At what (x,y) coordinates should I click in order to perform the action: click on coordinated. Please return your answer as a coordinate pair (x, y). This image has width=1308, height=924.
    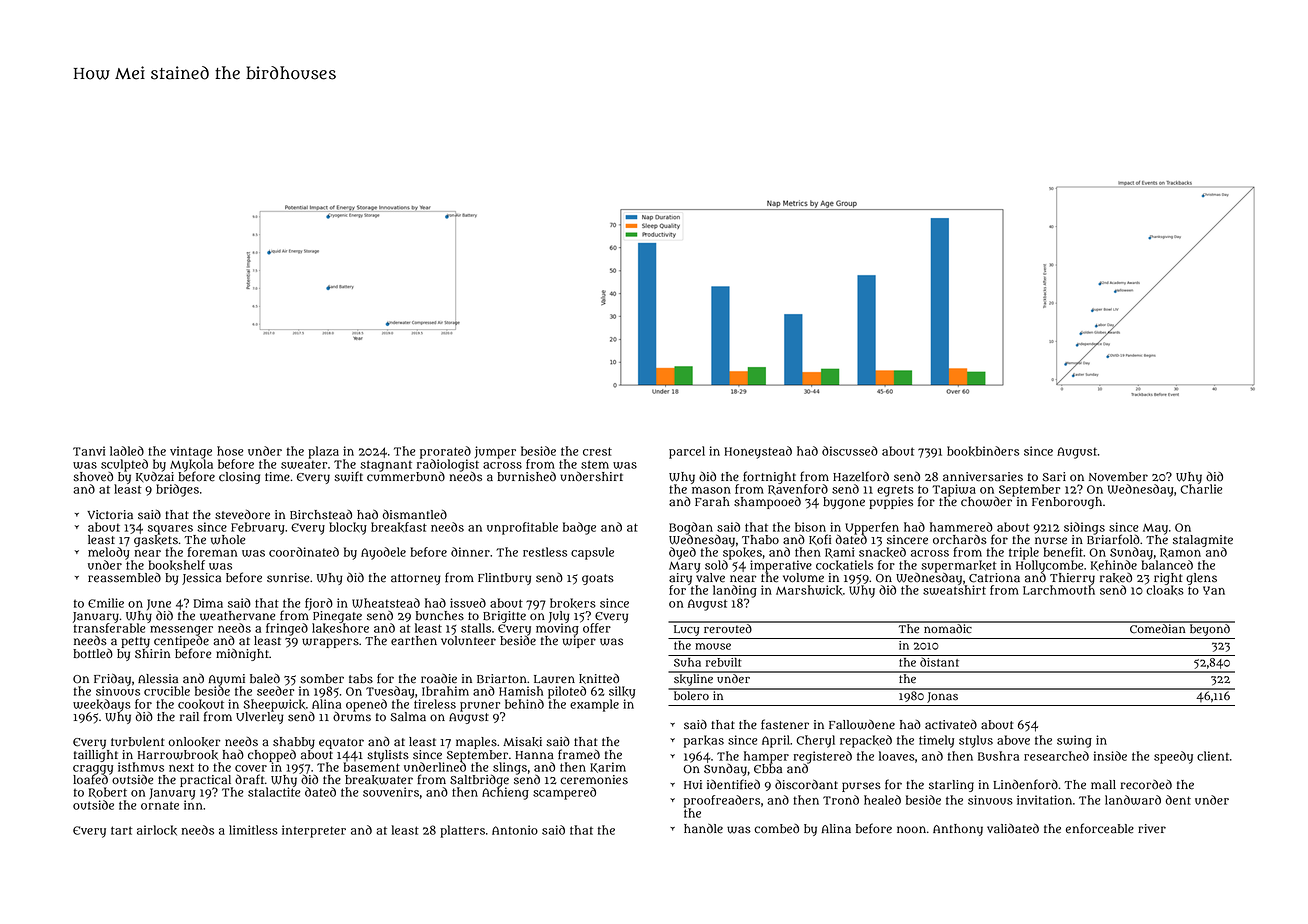
    Looking at the image, I should click on (304, 552).
